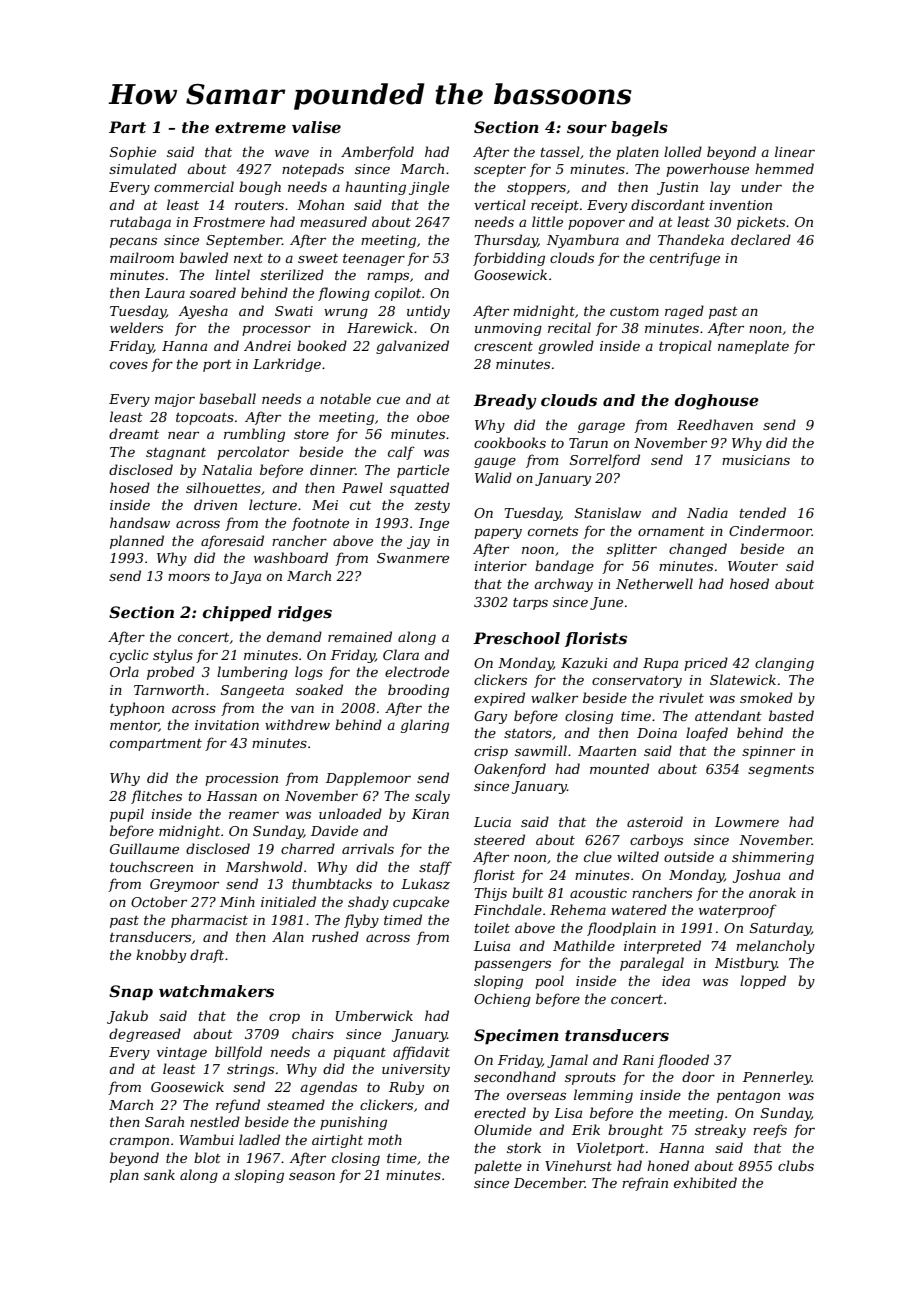 The height and width of the screenshot is (1308, 924). What do you see at coordinates (756, 460) in the screenshot?
I see `musicians` at bounding box center [756, 460].
